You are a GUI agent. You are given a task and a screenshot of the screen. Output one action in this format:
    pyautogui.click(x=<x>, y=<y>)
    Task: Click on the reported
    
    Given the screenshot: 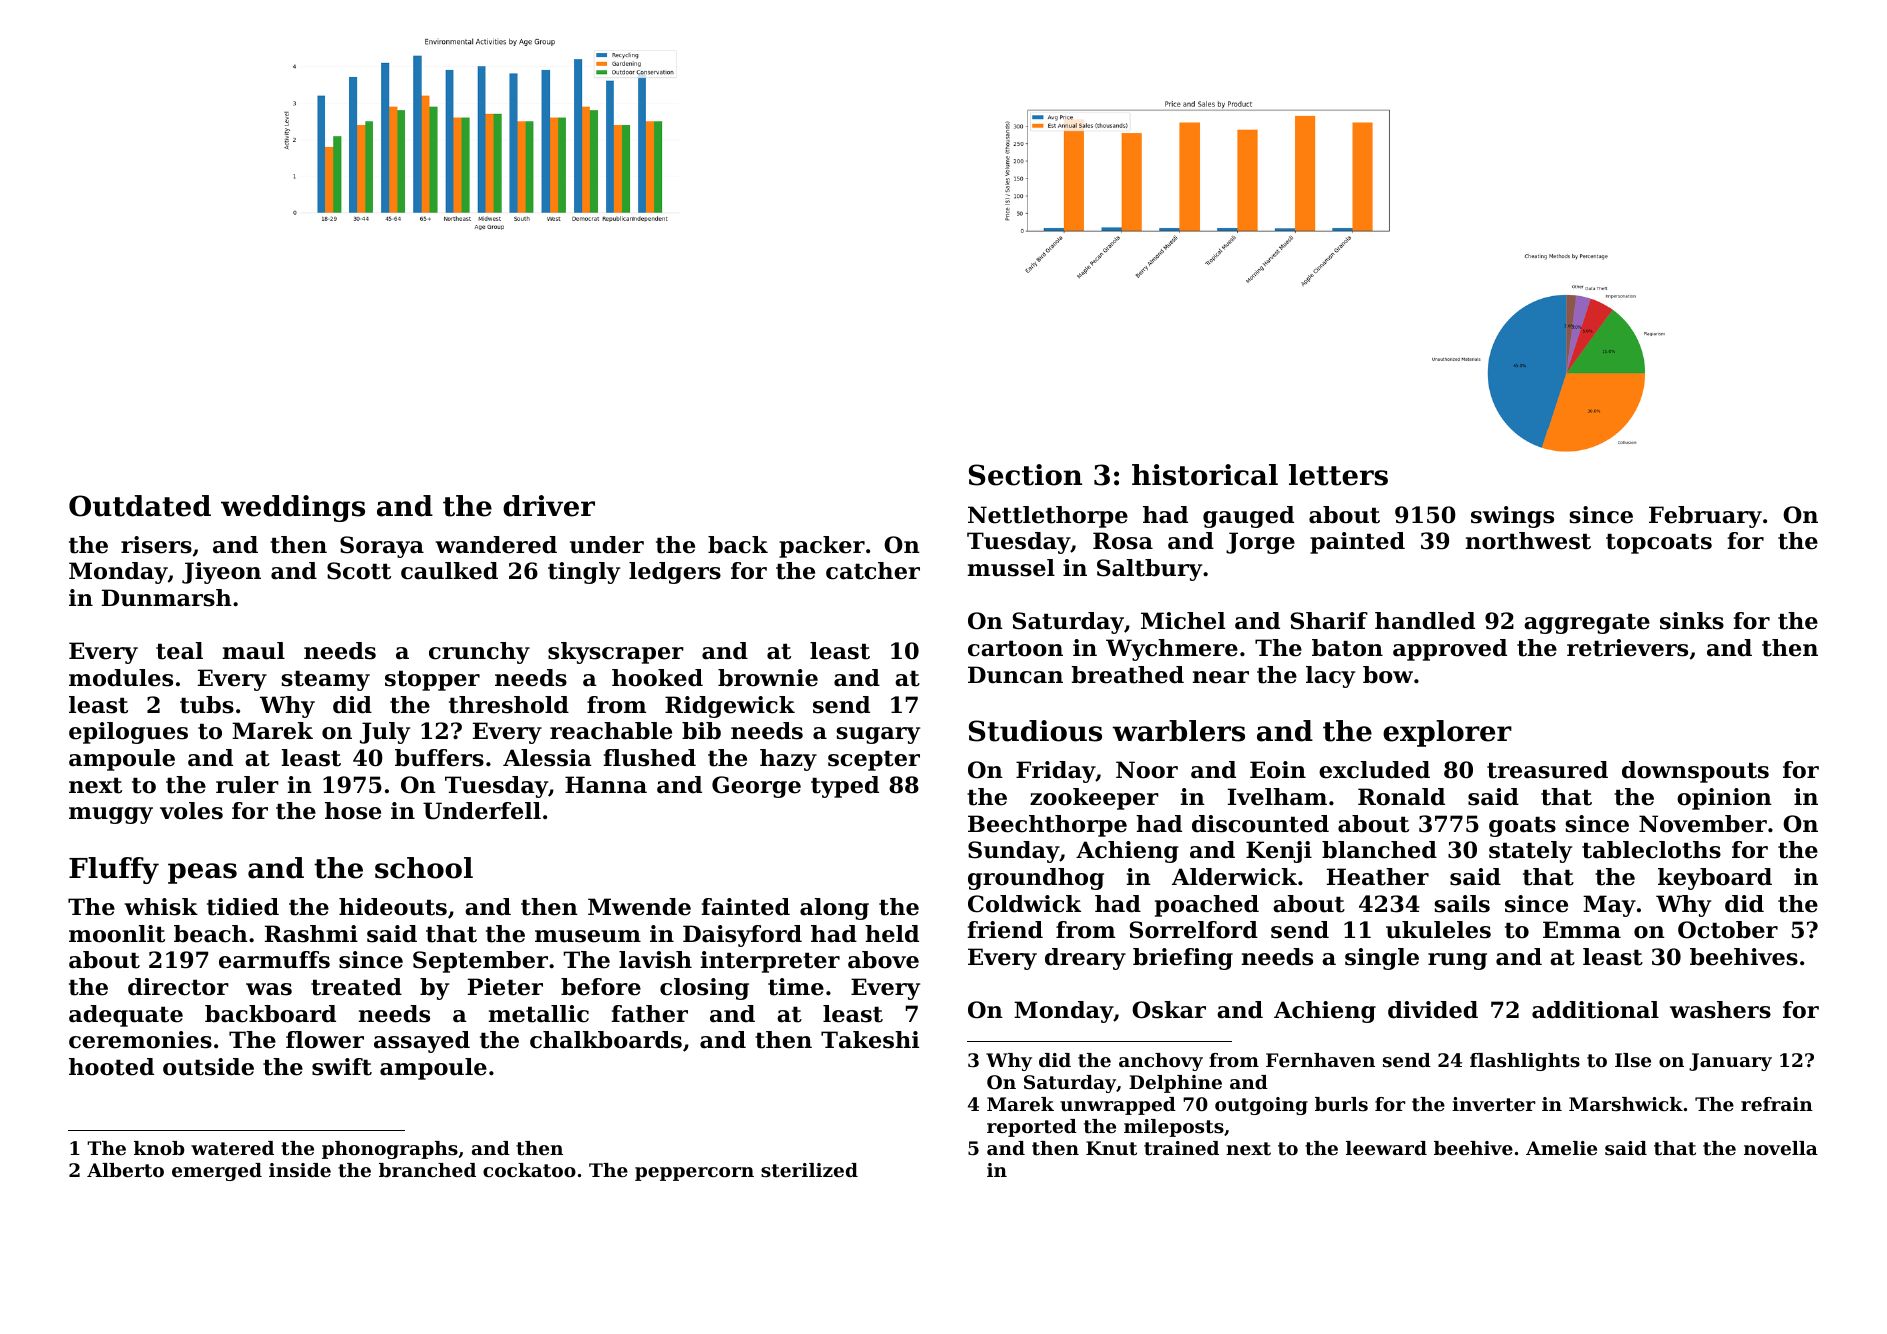 What is the action you would take?
    pyautogui.click(x=1032, y=1128)
